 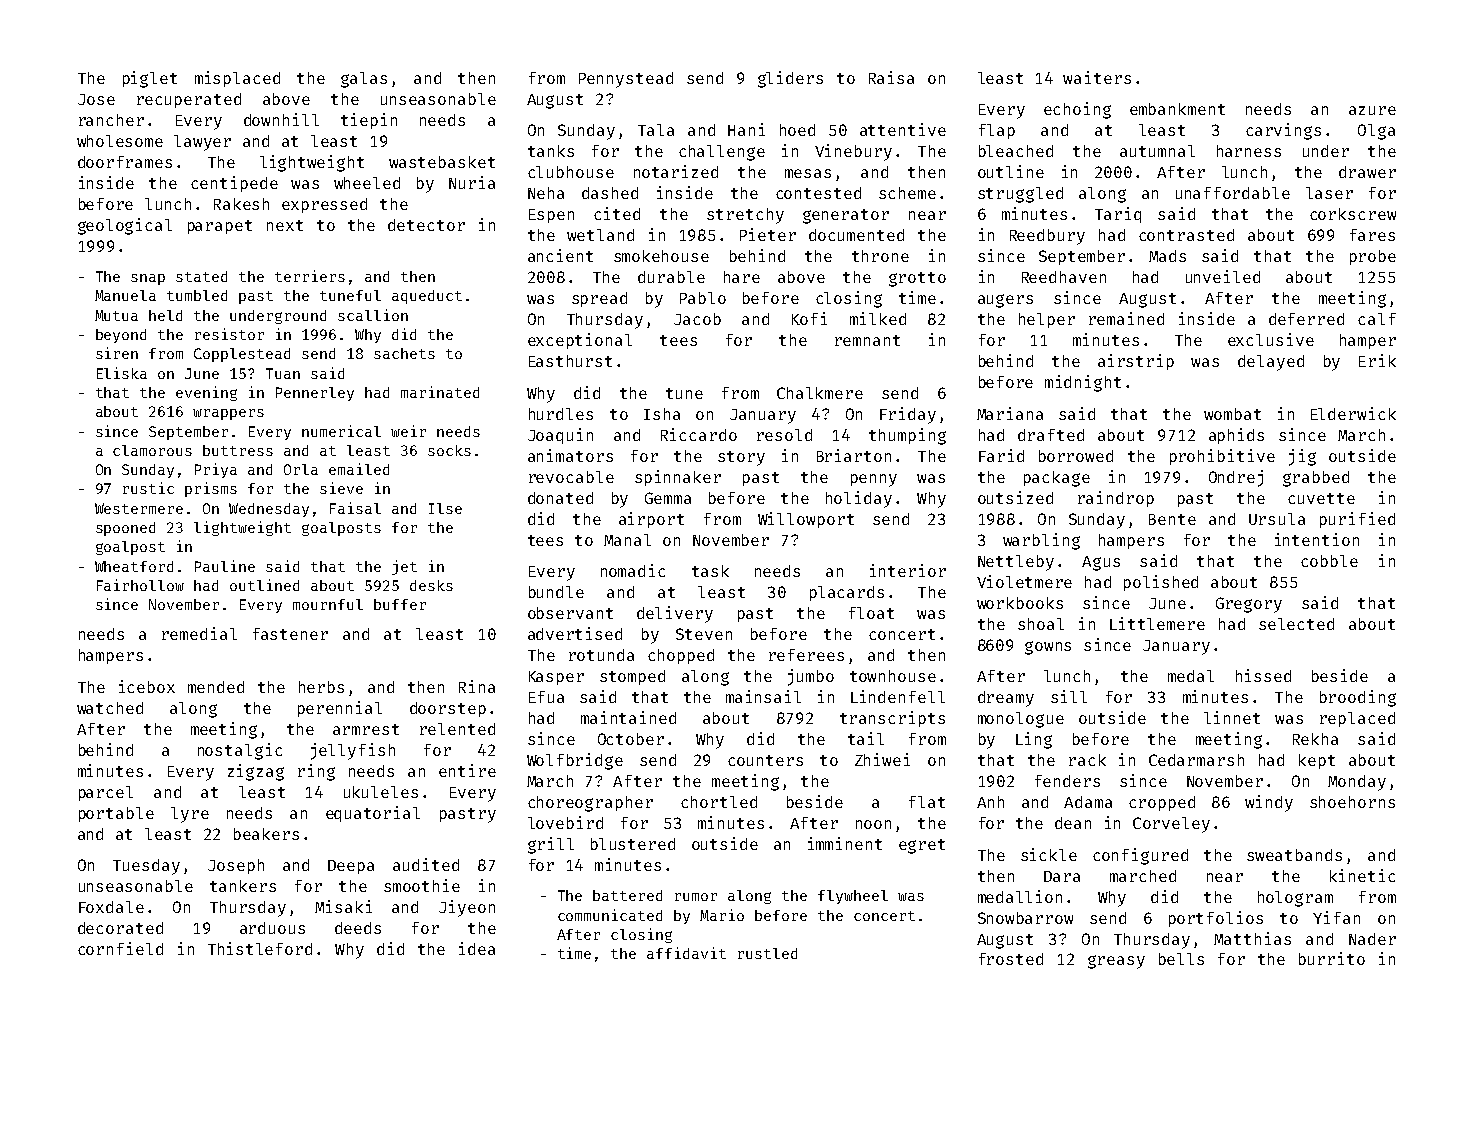 I want to click on float, so click(x=871, y=613).
